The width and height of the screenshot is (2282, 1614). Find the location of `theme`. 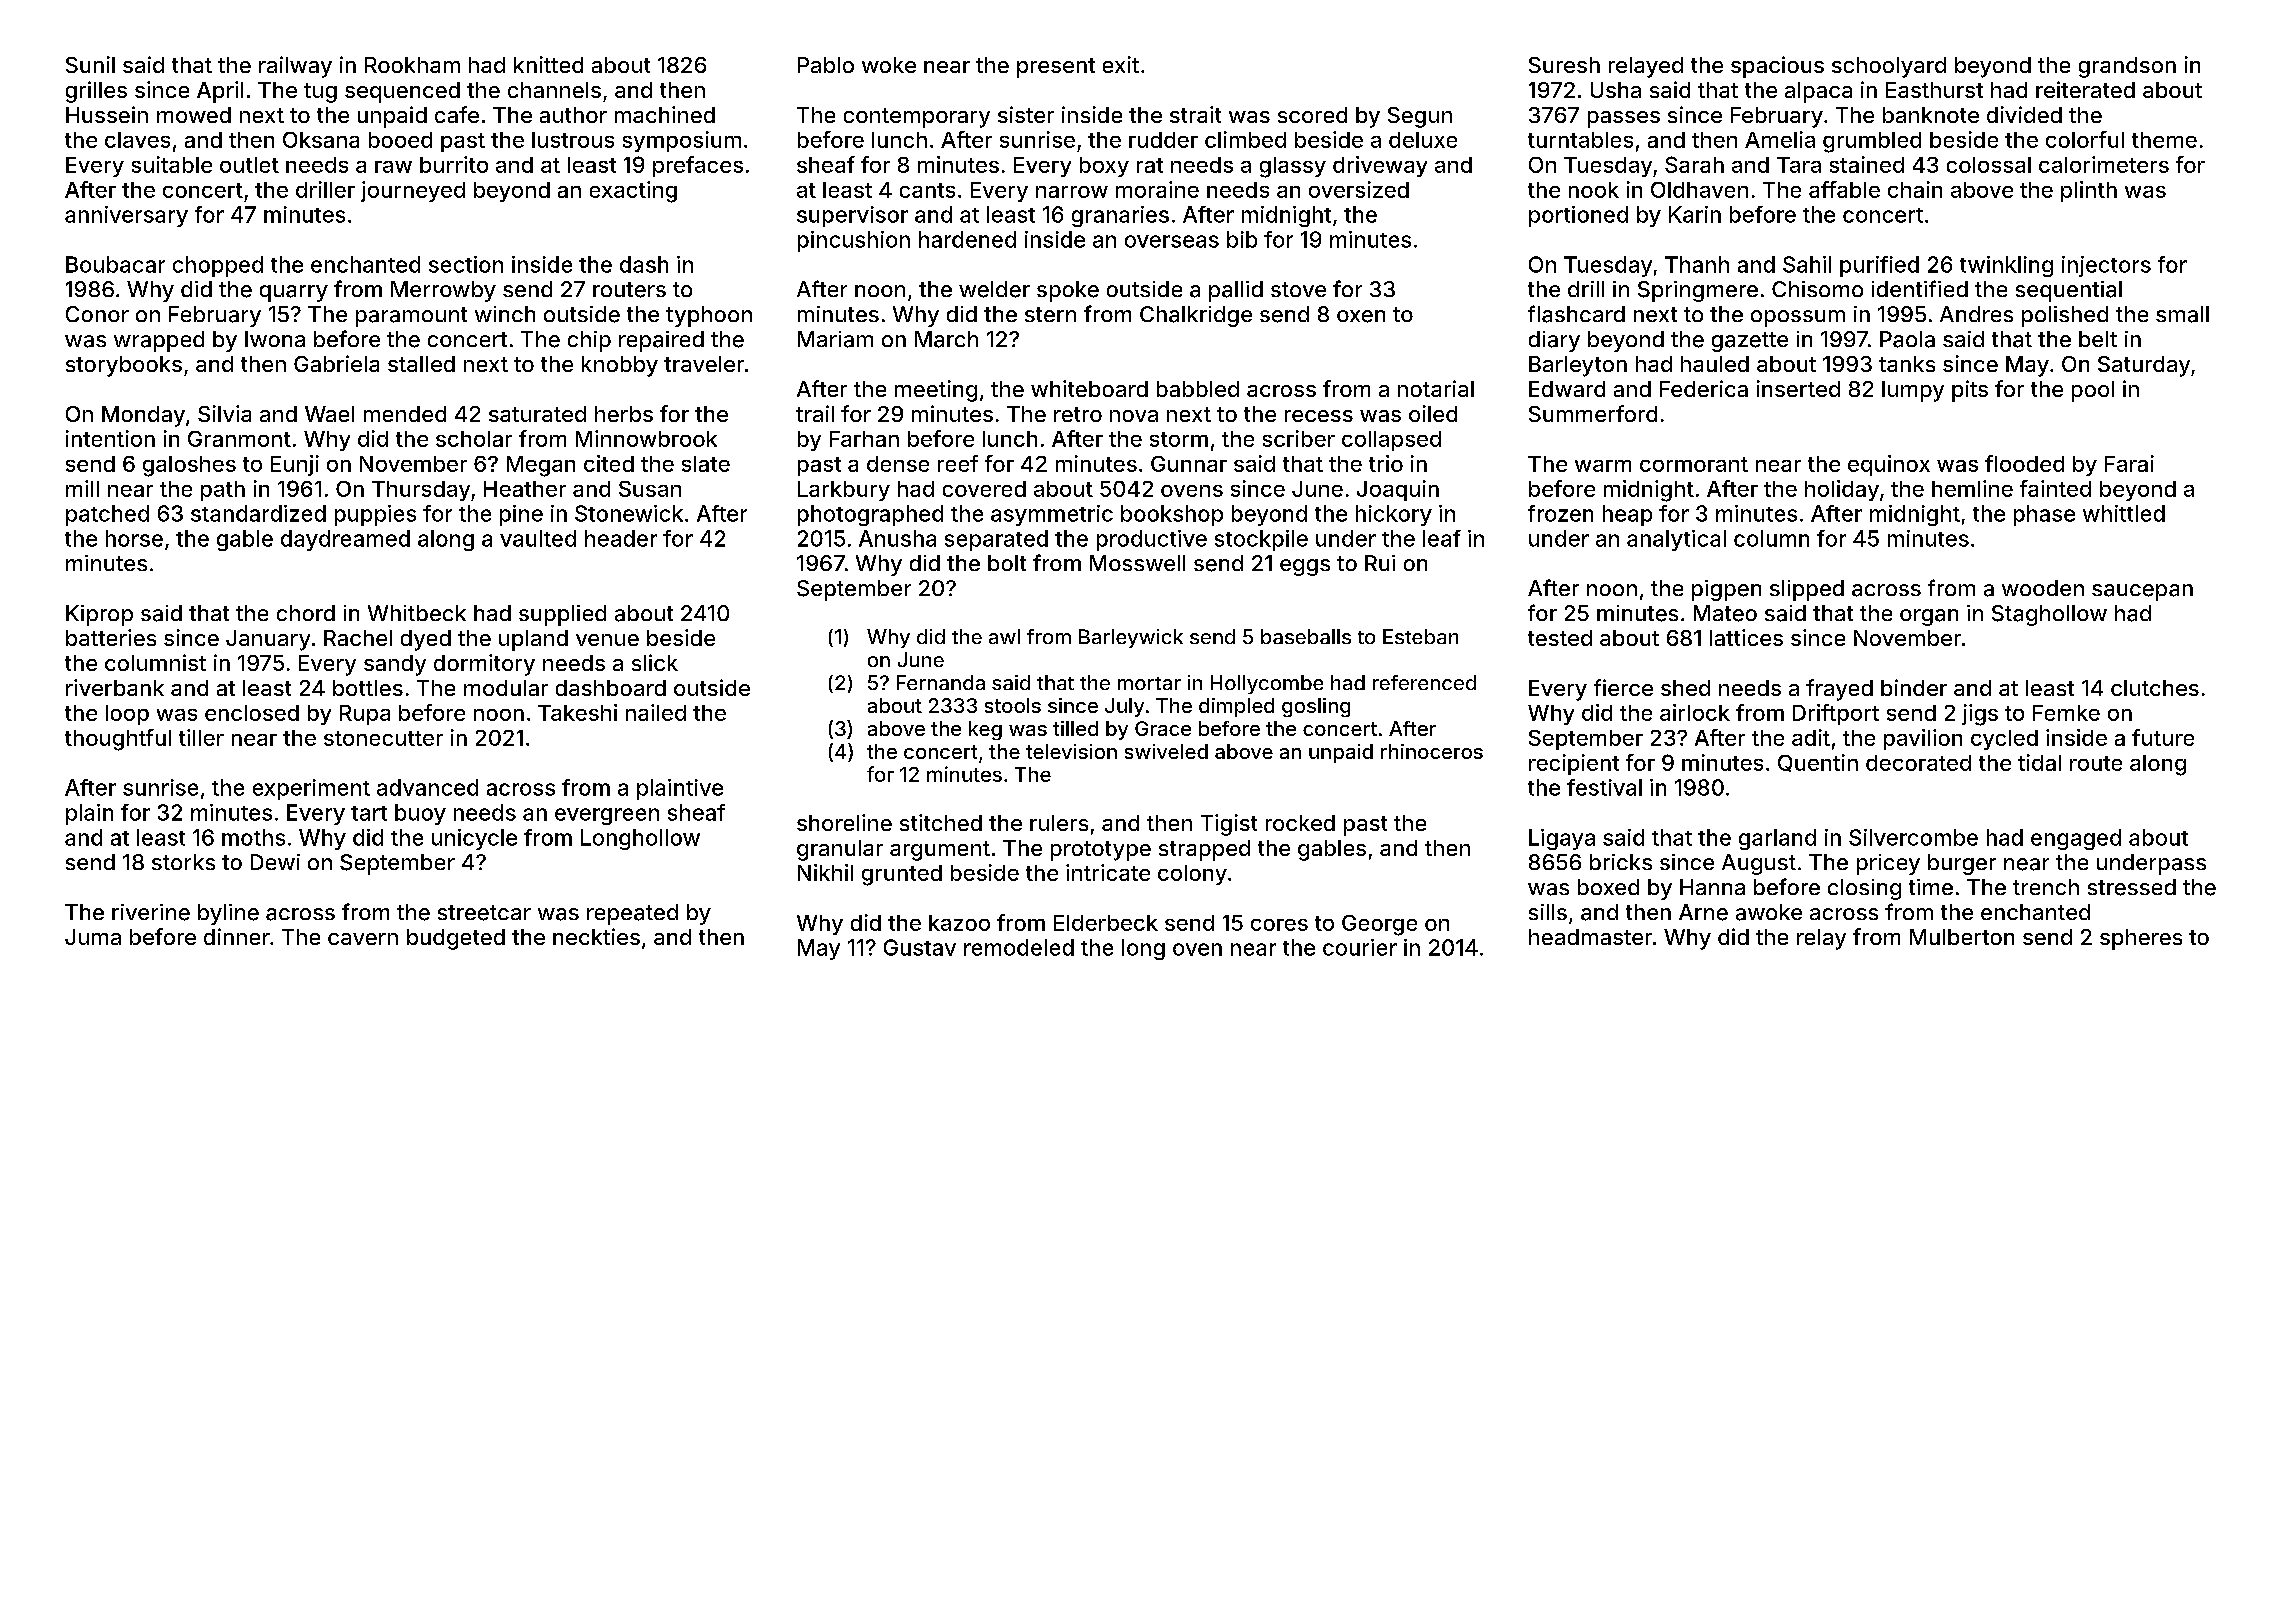

theme is located at coordinates (2164, 140).
